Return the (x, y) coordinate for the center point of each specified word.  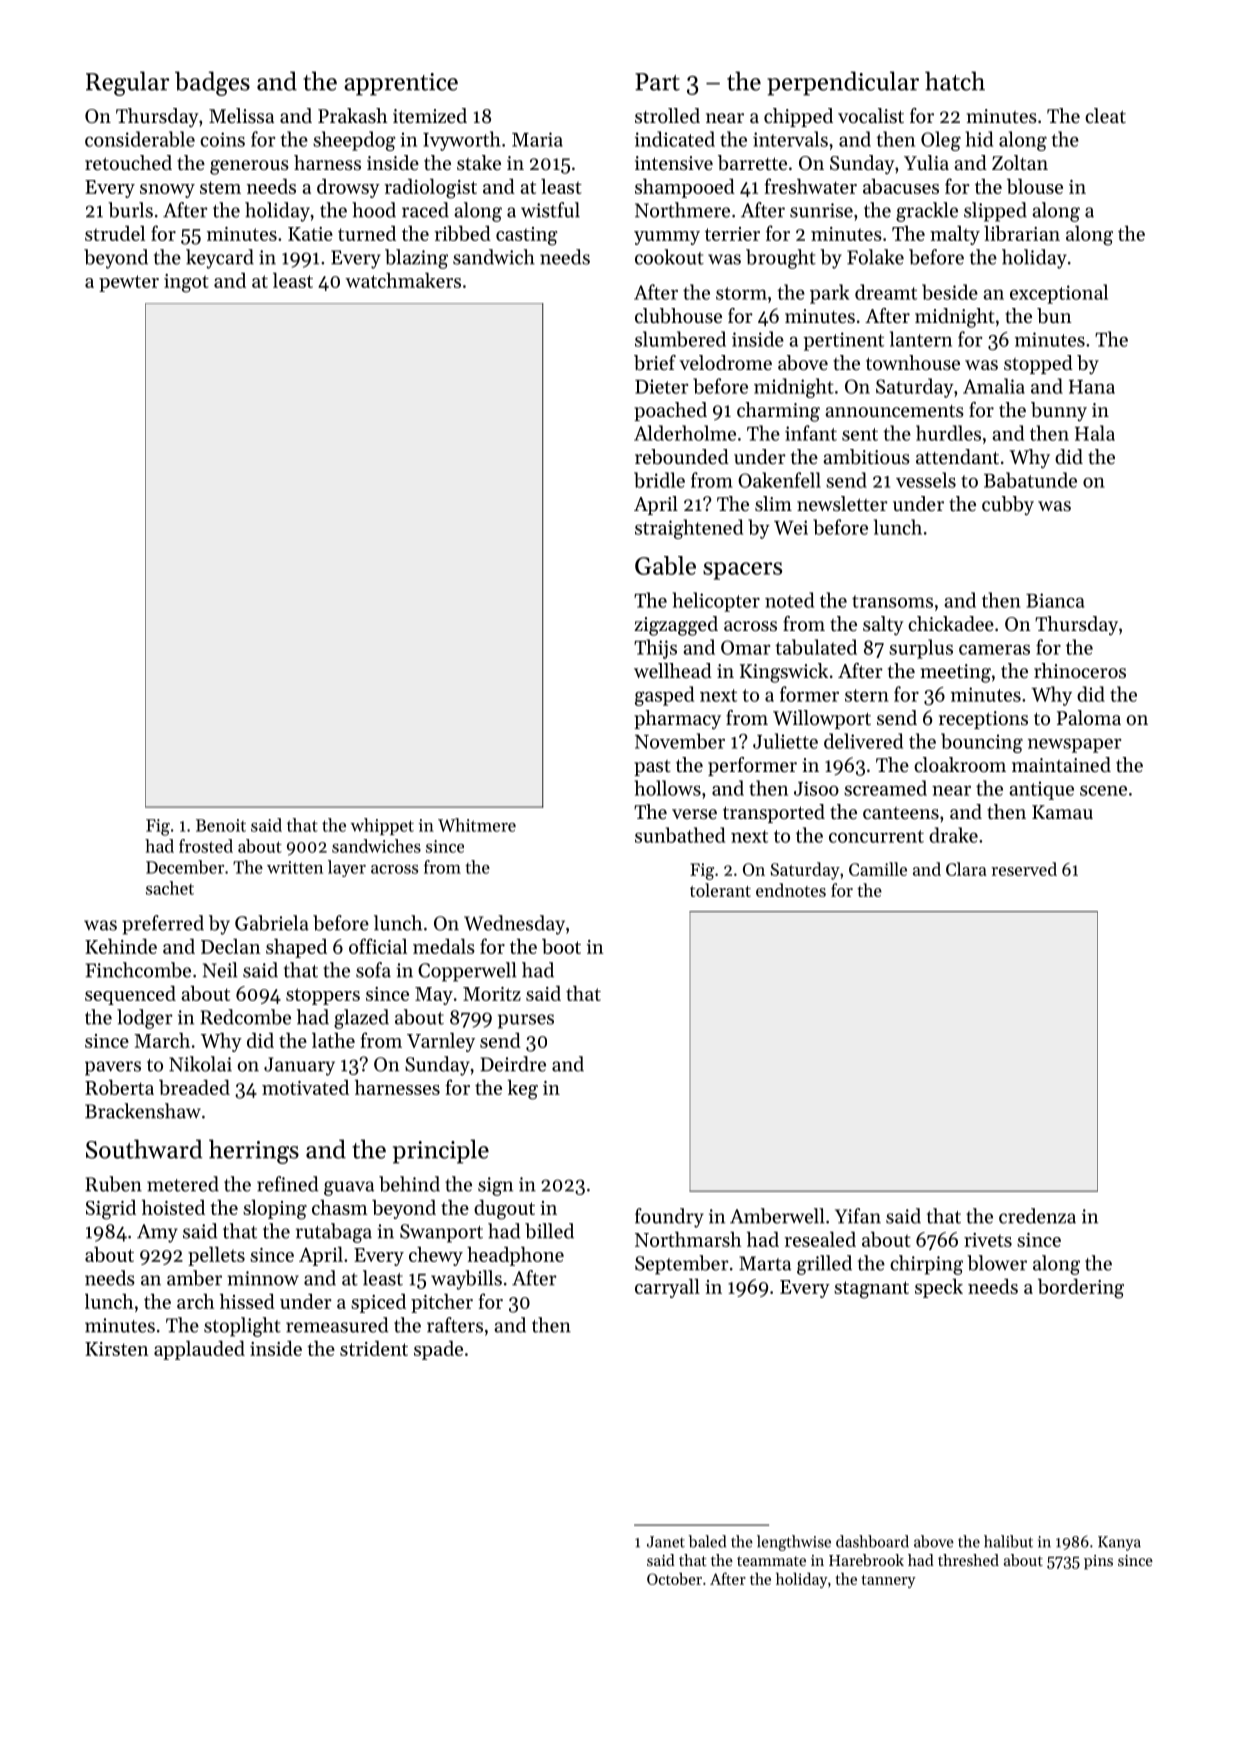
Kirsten (117, 1349)
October (674, 1579)
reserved (1024, 869)
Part (657, 82)
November (680, 741)
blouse (1035, 186)
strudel (115, 233)
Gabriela (272, 923)
